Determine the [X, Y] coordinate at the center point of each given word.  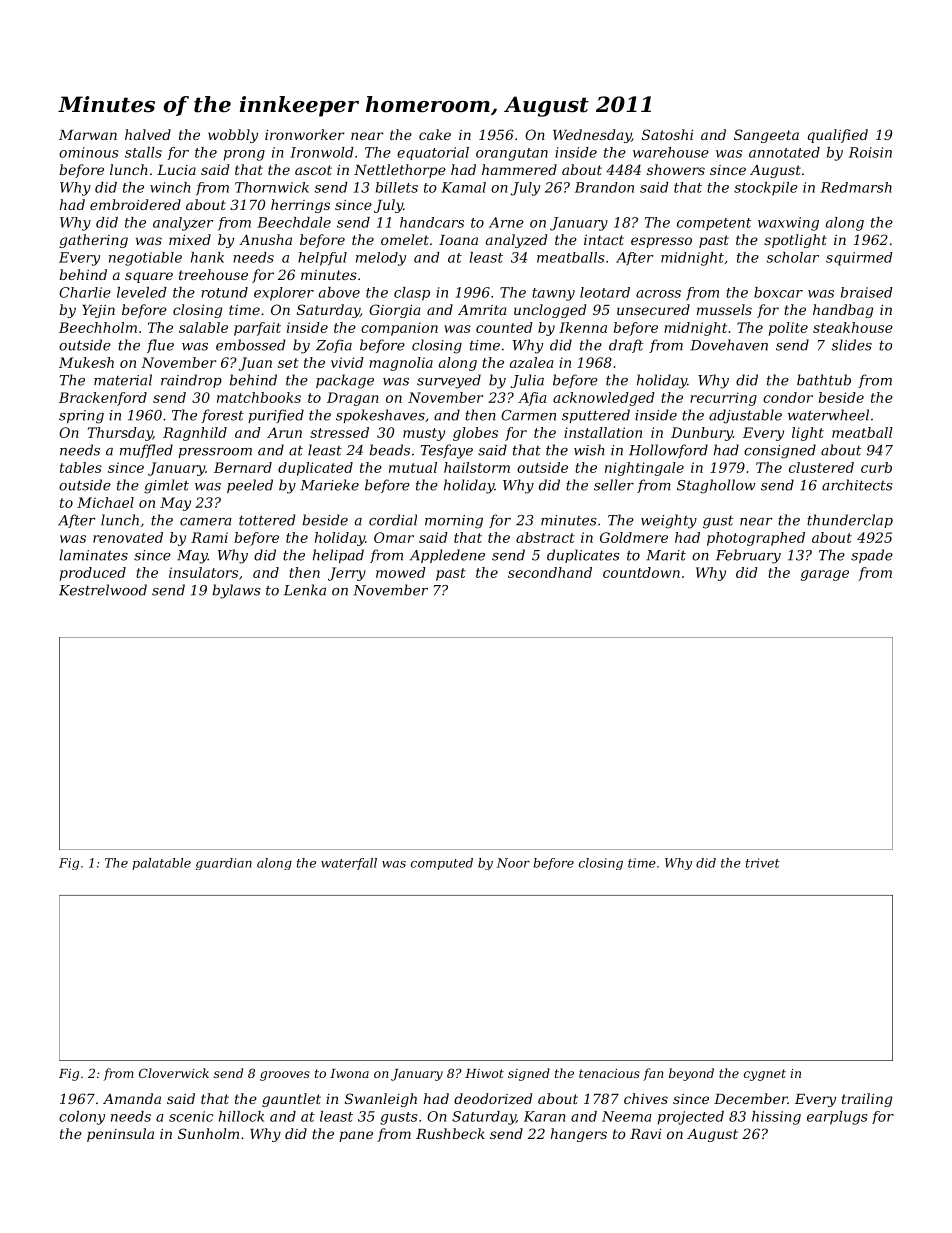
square [149, 277]
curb [876, 467]
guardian [224, 864]
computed [442, 864]
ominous [89, 152]
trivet [763, 863]
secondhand [550, 572]
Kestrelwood [103, 590]
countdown [641, 572]
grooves [285, 1076]
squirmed [859, 259]
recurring [723, 399]
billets [397, 187]
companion [399, 329]
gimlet [166, 486]
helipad [338, 556]
